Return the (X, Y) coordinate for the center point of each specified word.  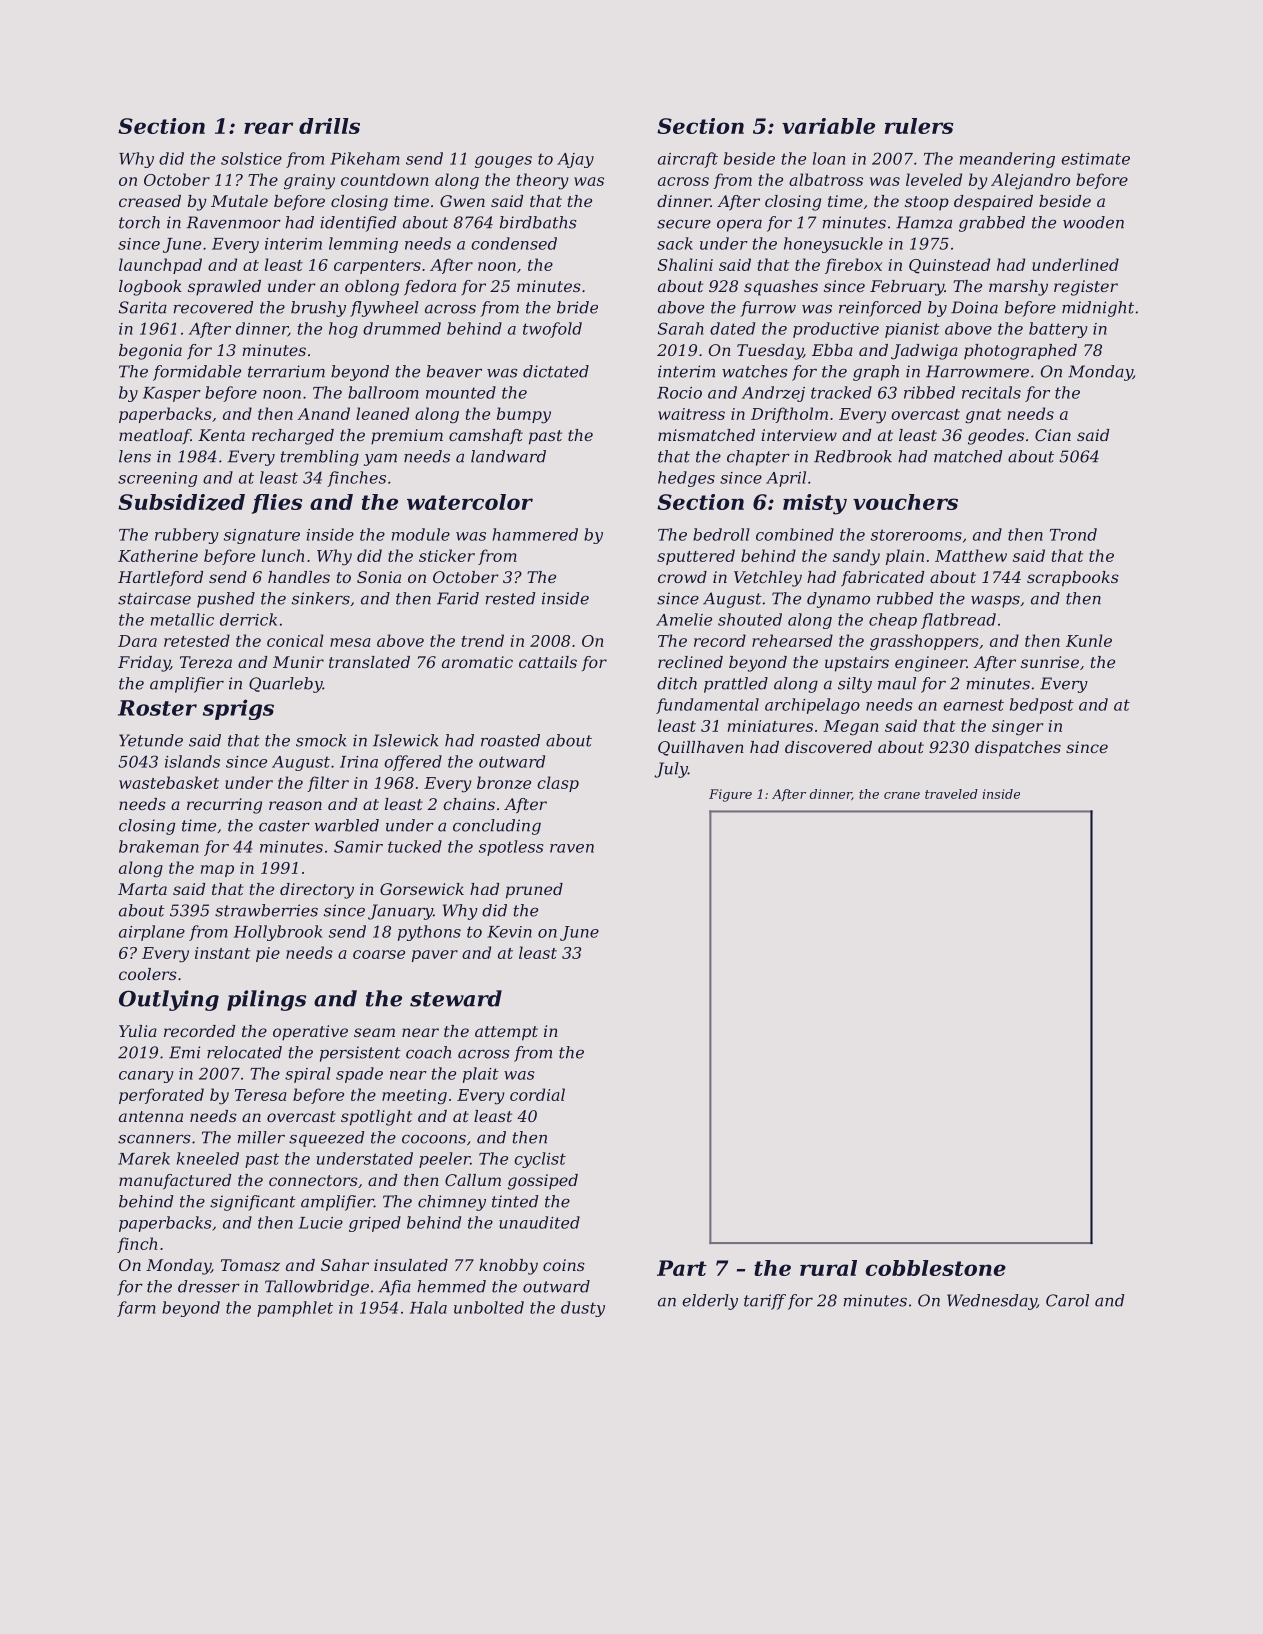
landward (508, 456)
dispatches (1018, 749)
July (671, 770)
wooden (1093, 222)
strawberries (266, 910)
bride (577, 307)
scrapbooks (1073, 579)
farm (136, 1309)
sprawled (224, 288)
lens (135, 456)
